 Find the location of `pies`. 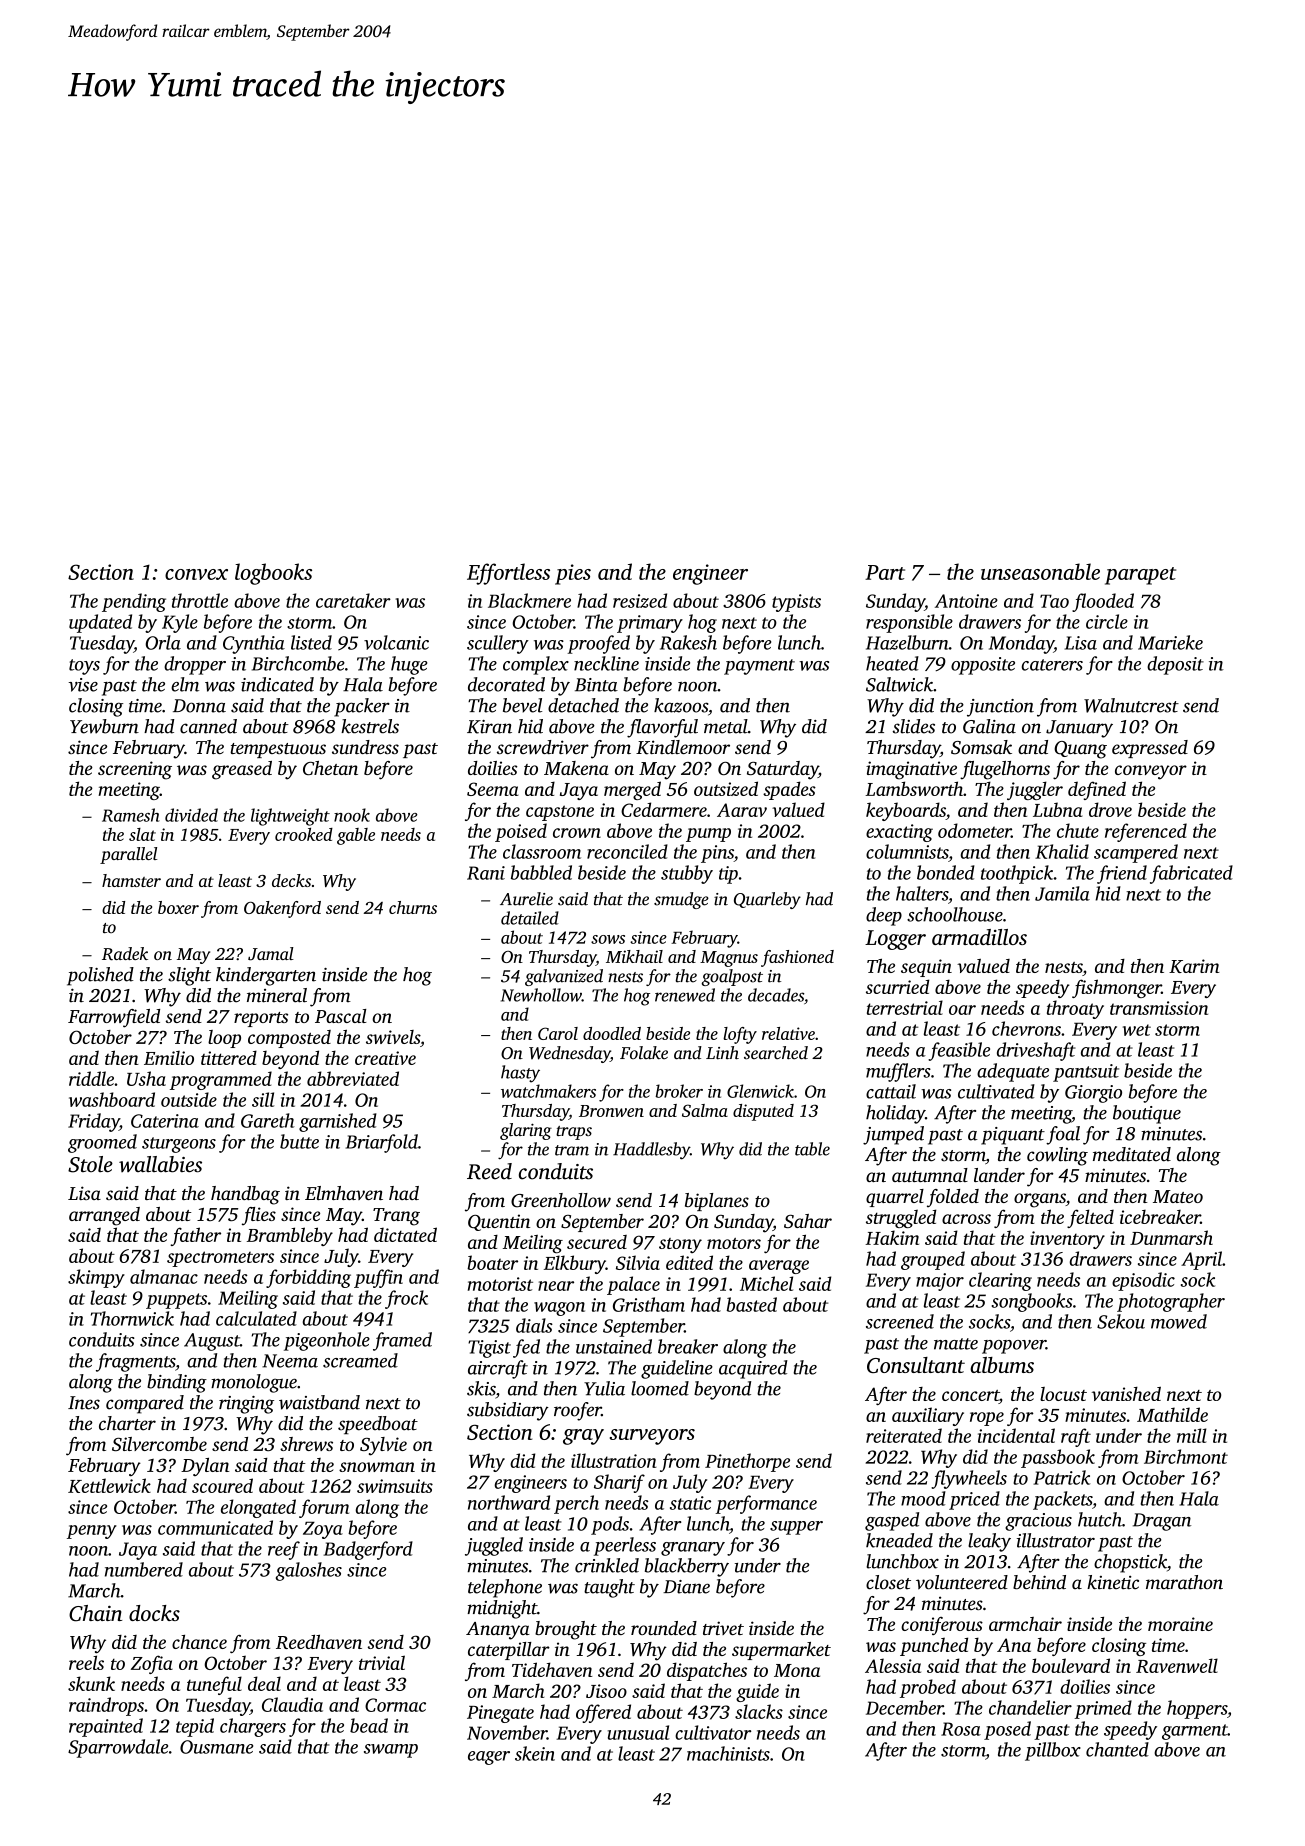

pies is located at coordinates (573, 574).
